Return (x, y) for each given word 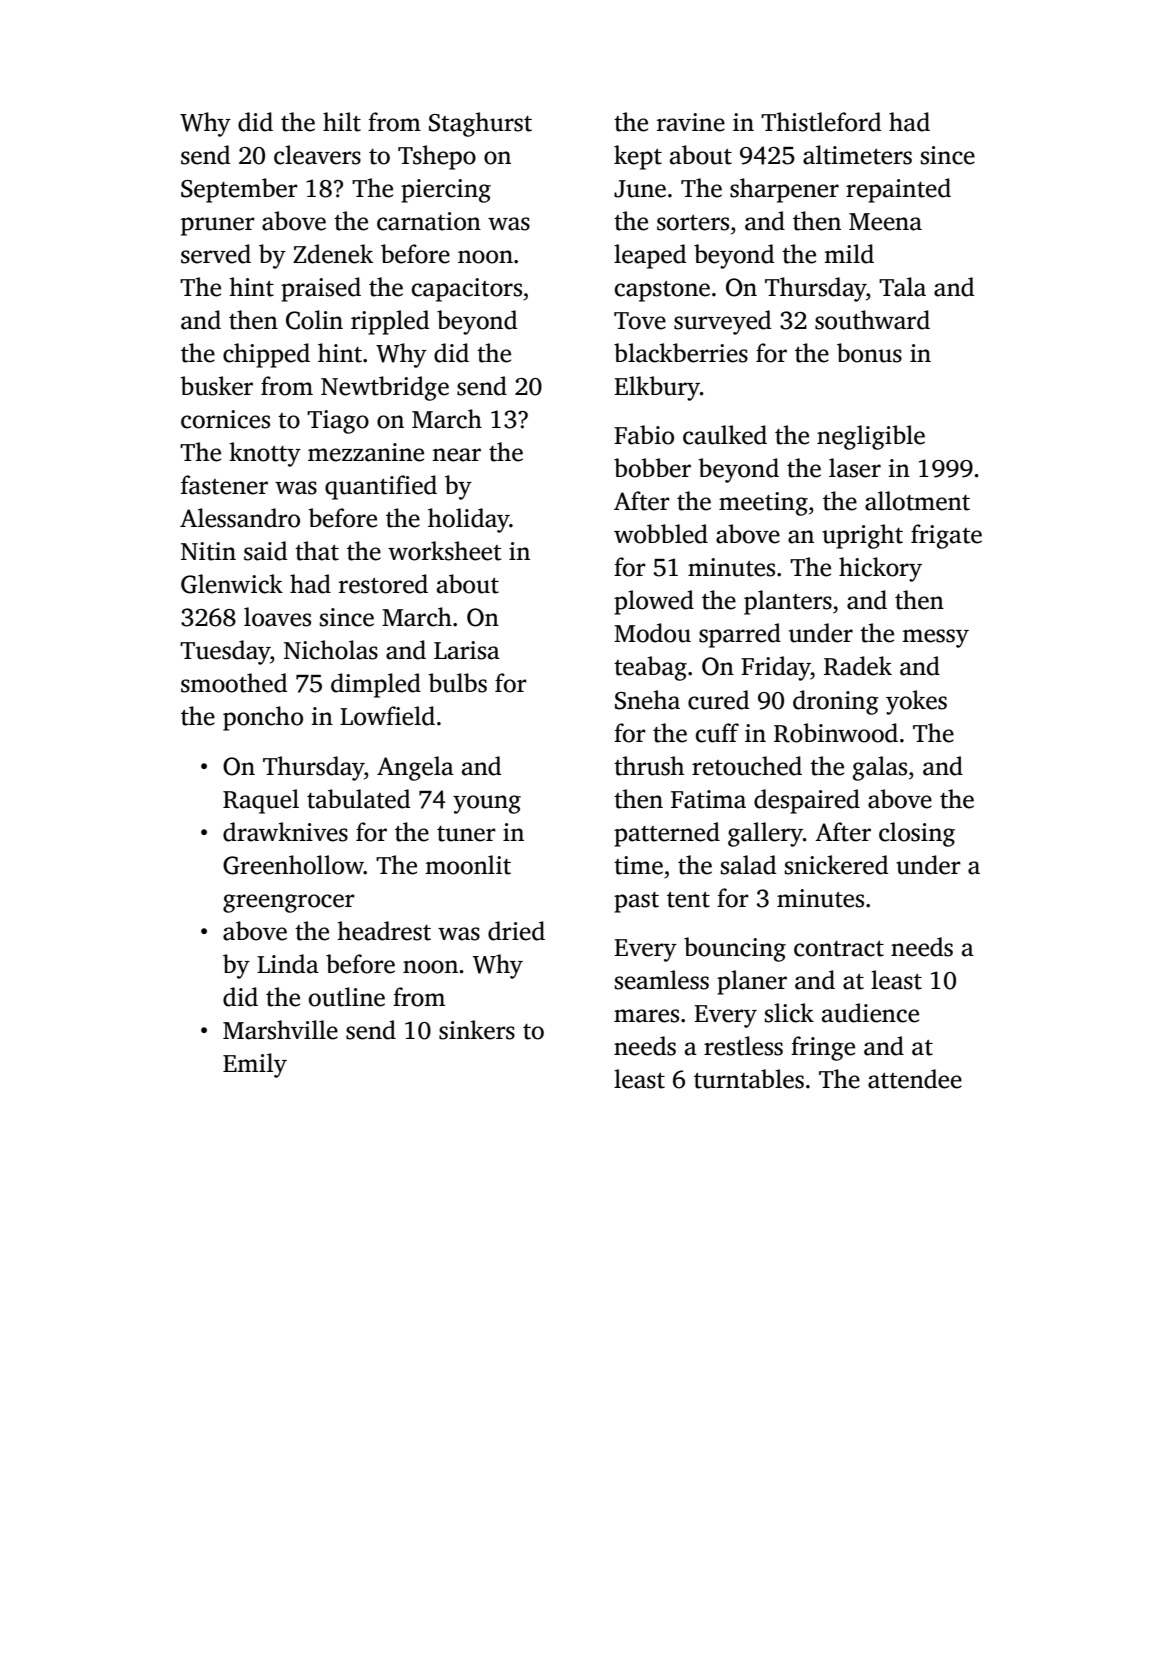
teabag (650, 668)
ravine (691, 122)
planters (788, 602)
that (317, 551)
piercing (446, 191)
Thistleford (821, 122)
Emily (255, 1065)
